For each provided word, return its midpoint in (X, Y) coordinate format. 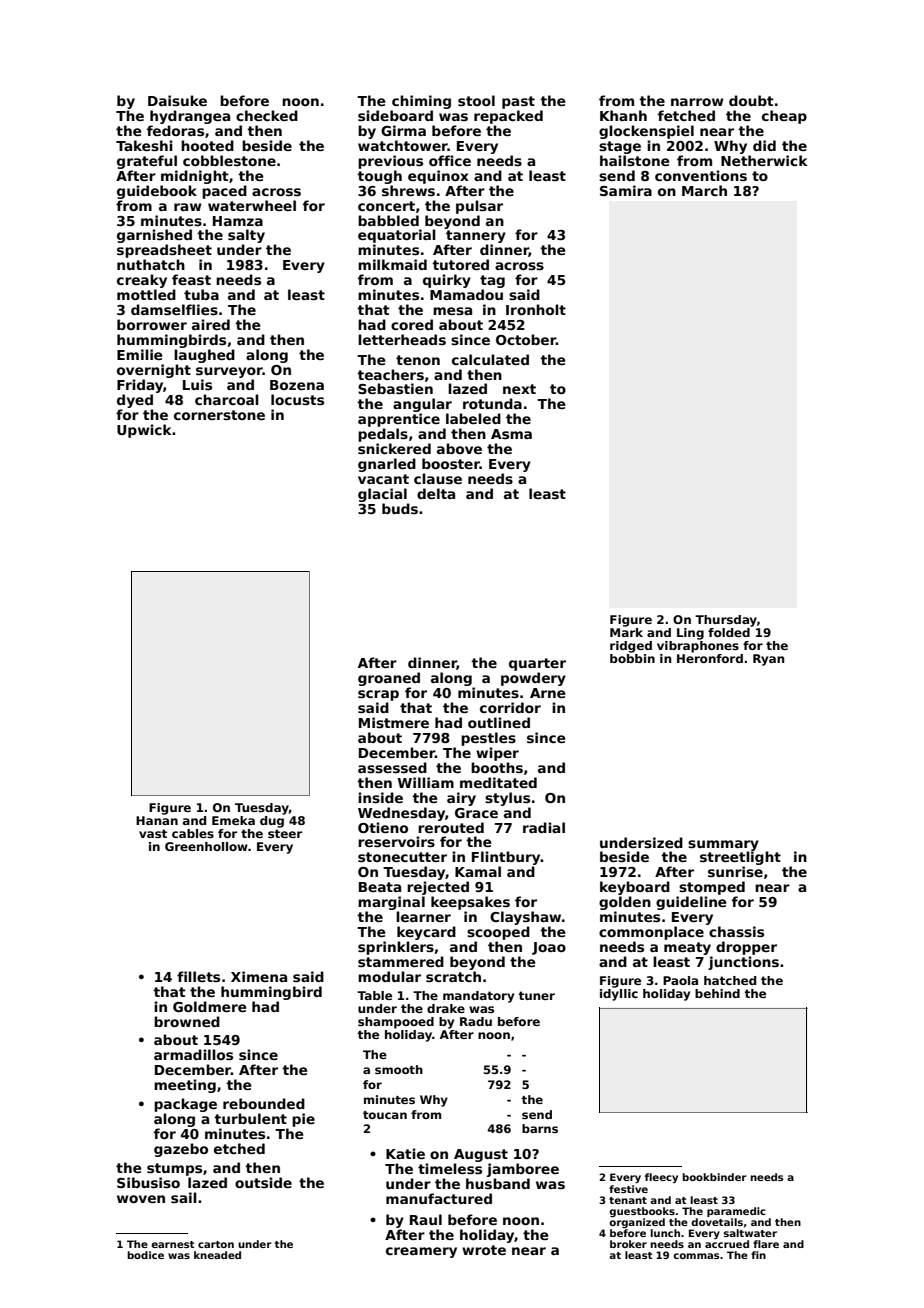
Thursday (726, 621)
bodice (145, 1255)
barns (540, 1128)
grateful (147, 162)
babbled (388, 220)
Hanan (157, 820)
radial (544, 827)
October (526, 339)
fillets (198, 976)
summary (723, 845)
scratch (453, 976)
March (704, 190)
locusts (297, 399)
